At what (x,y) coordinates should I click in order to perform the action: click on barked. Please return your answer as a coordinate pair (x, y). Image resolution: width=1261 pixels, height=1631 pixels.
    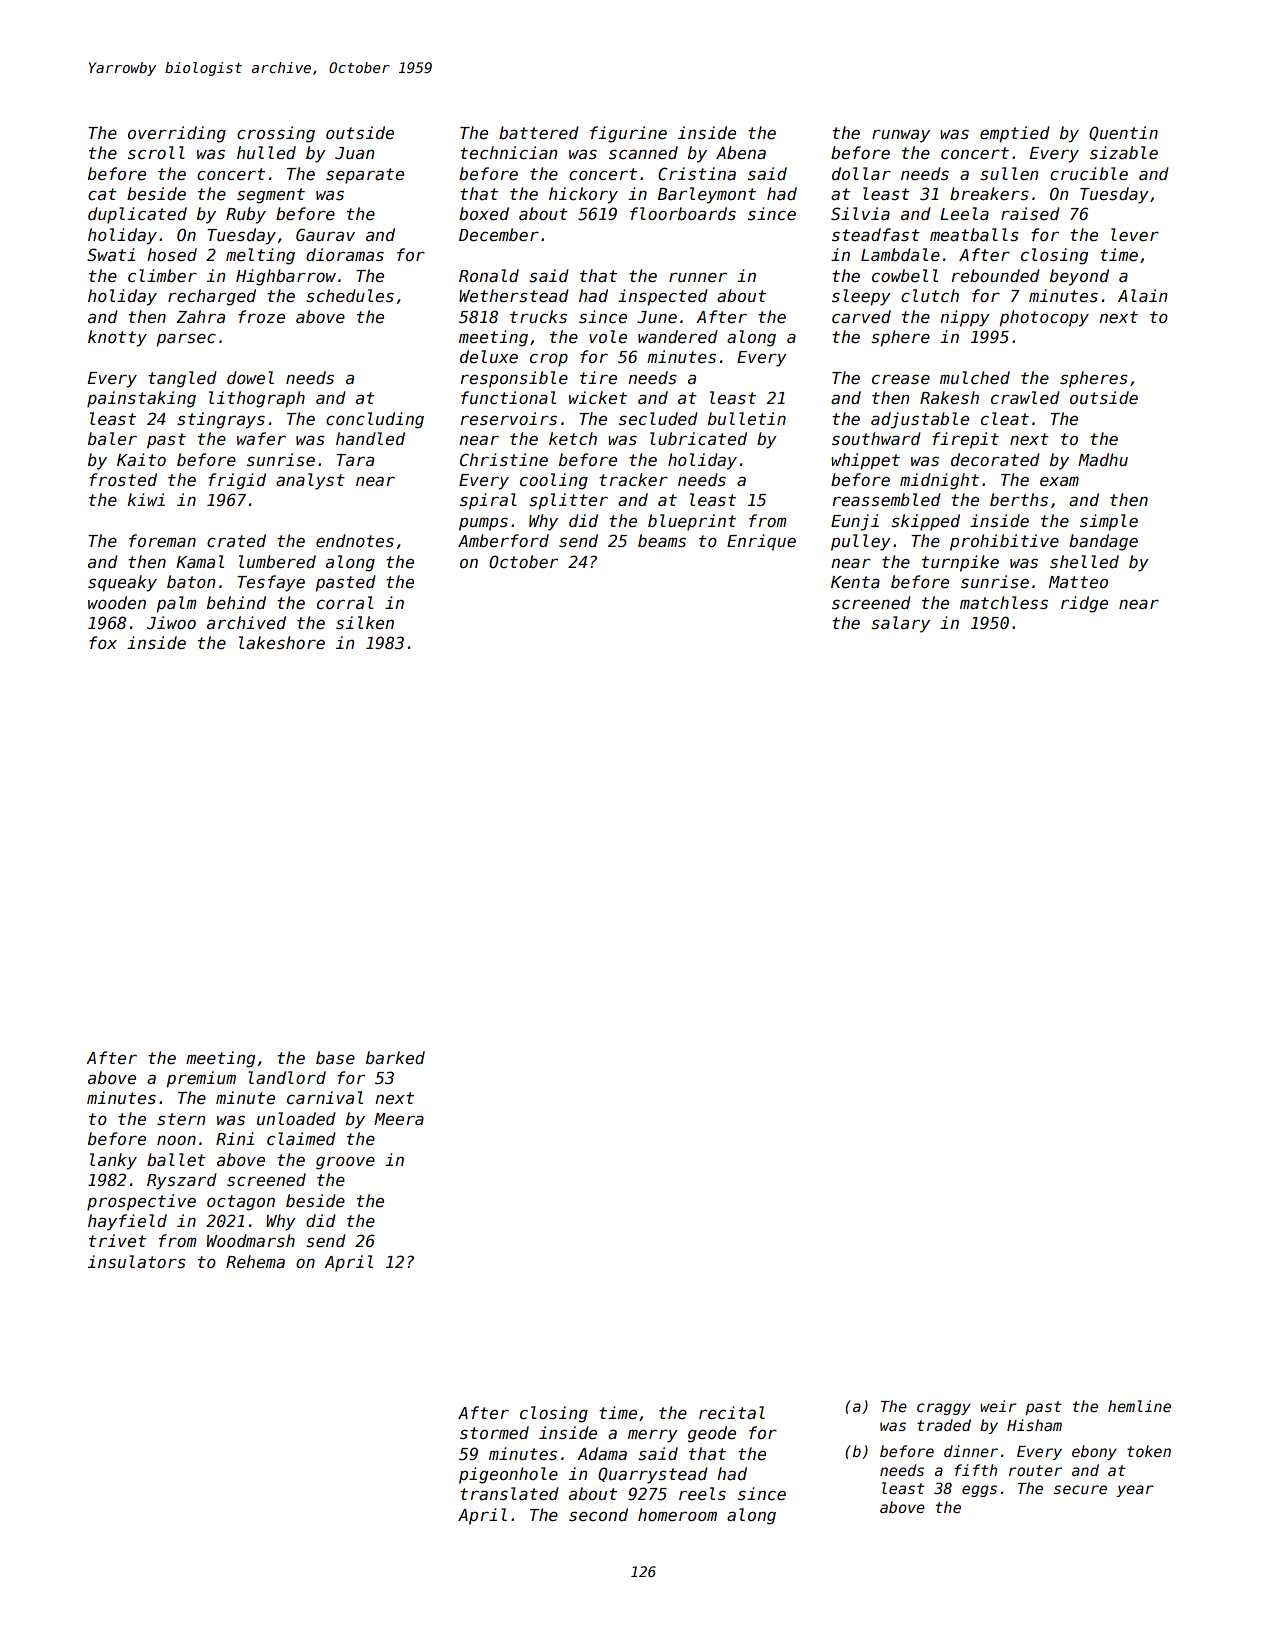
    Looking at the image, I should click on (395, 1057).
